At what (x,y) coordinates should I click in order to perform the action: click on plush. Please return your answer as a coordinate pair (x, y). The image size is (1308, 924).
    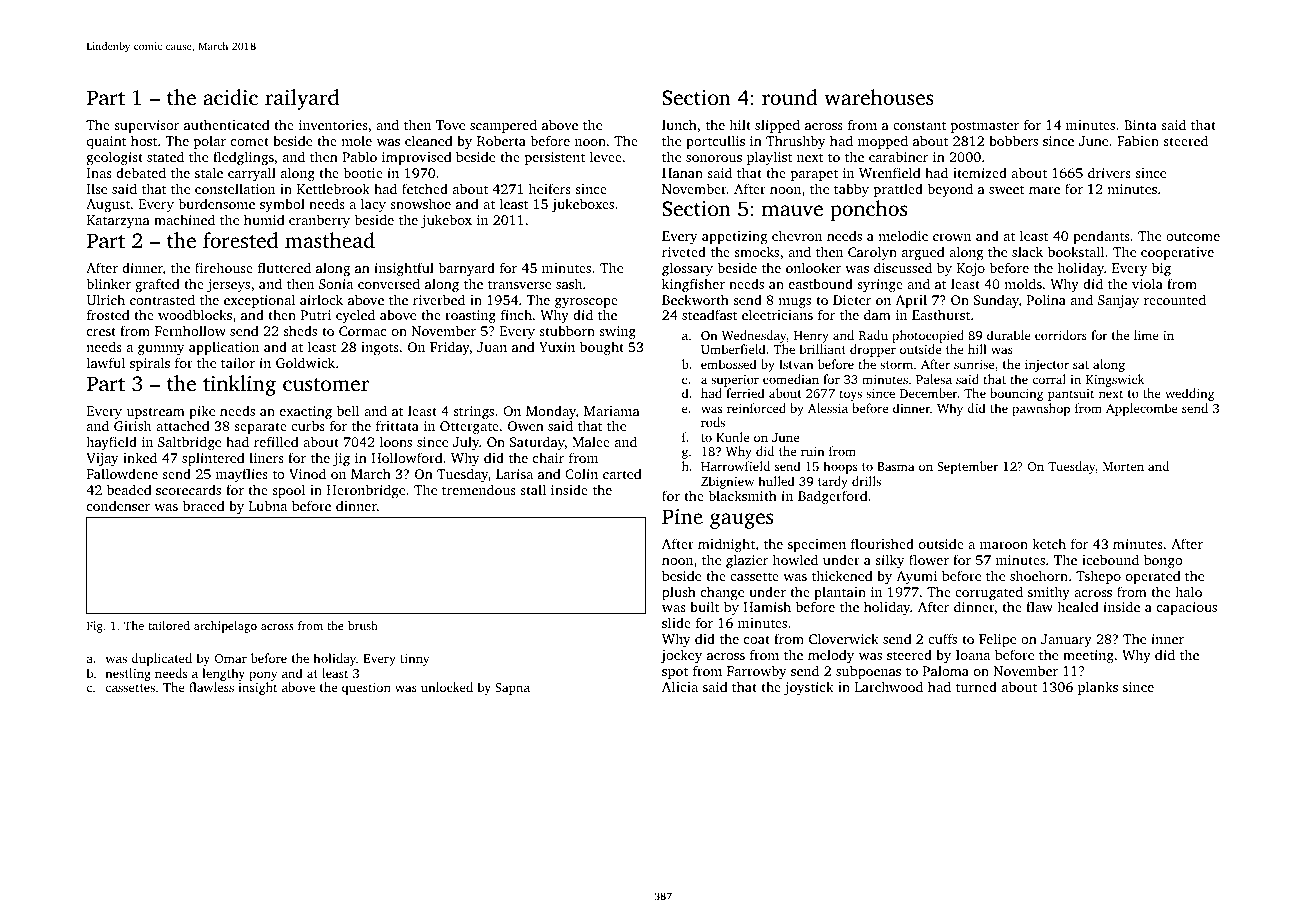
    Looking at the image, I should click on (679, 593).
